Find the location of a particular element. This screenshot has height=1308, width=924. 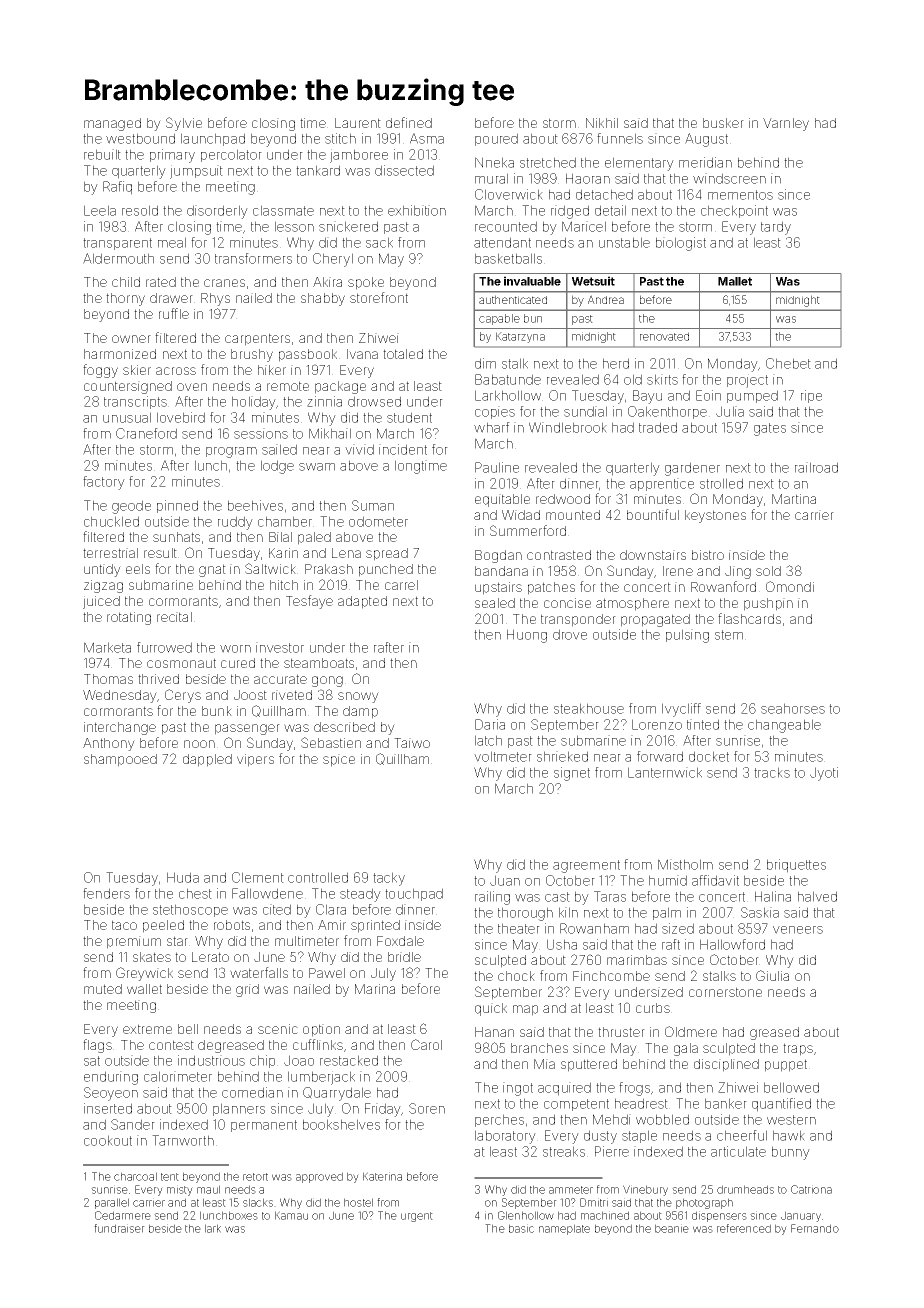

Bayu is located at coordinates (647, 397).
